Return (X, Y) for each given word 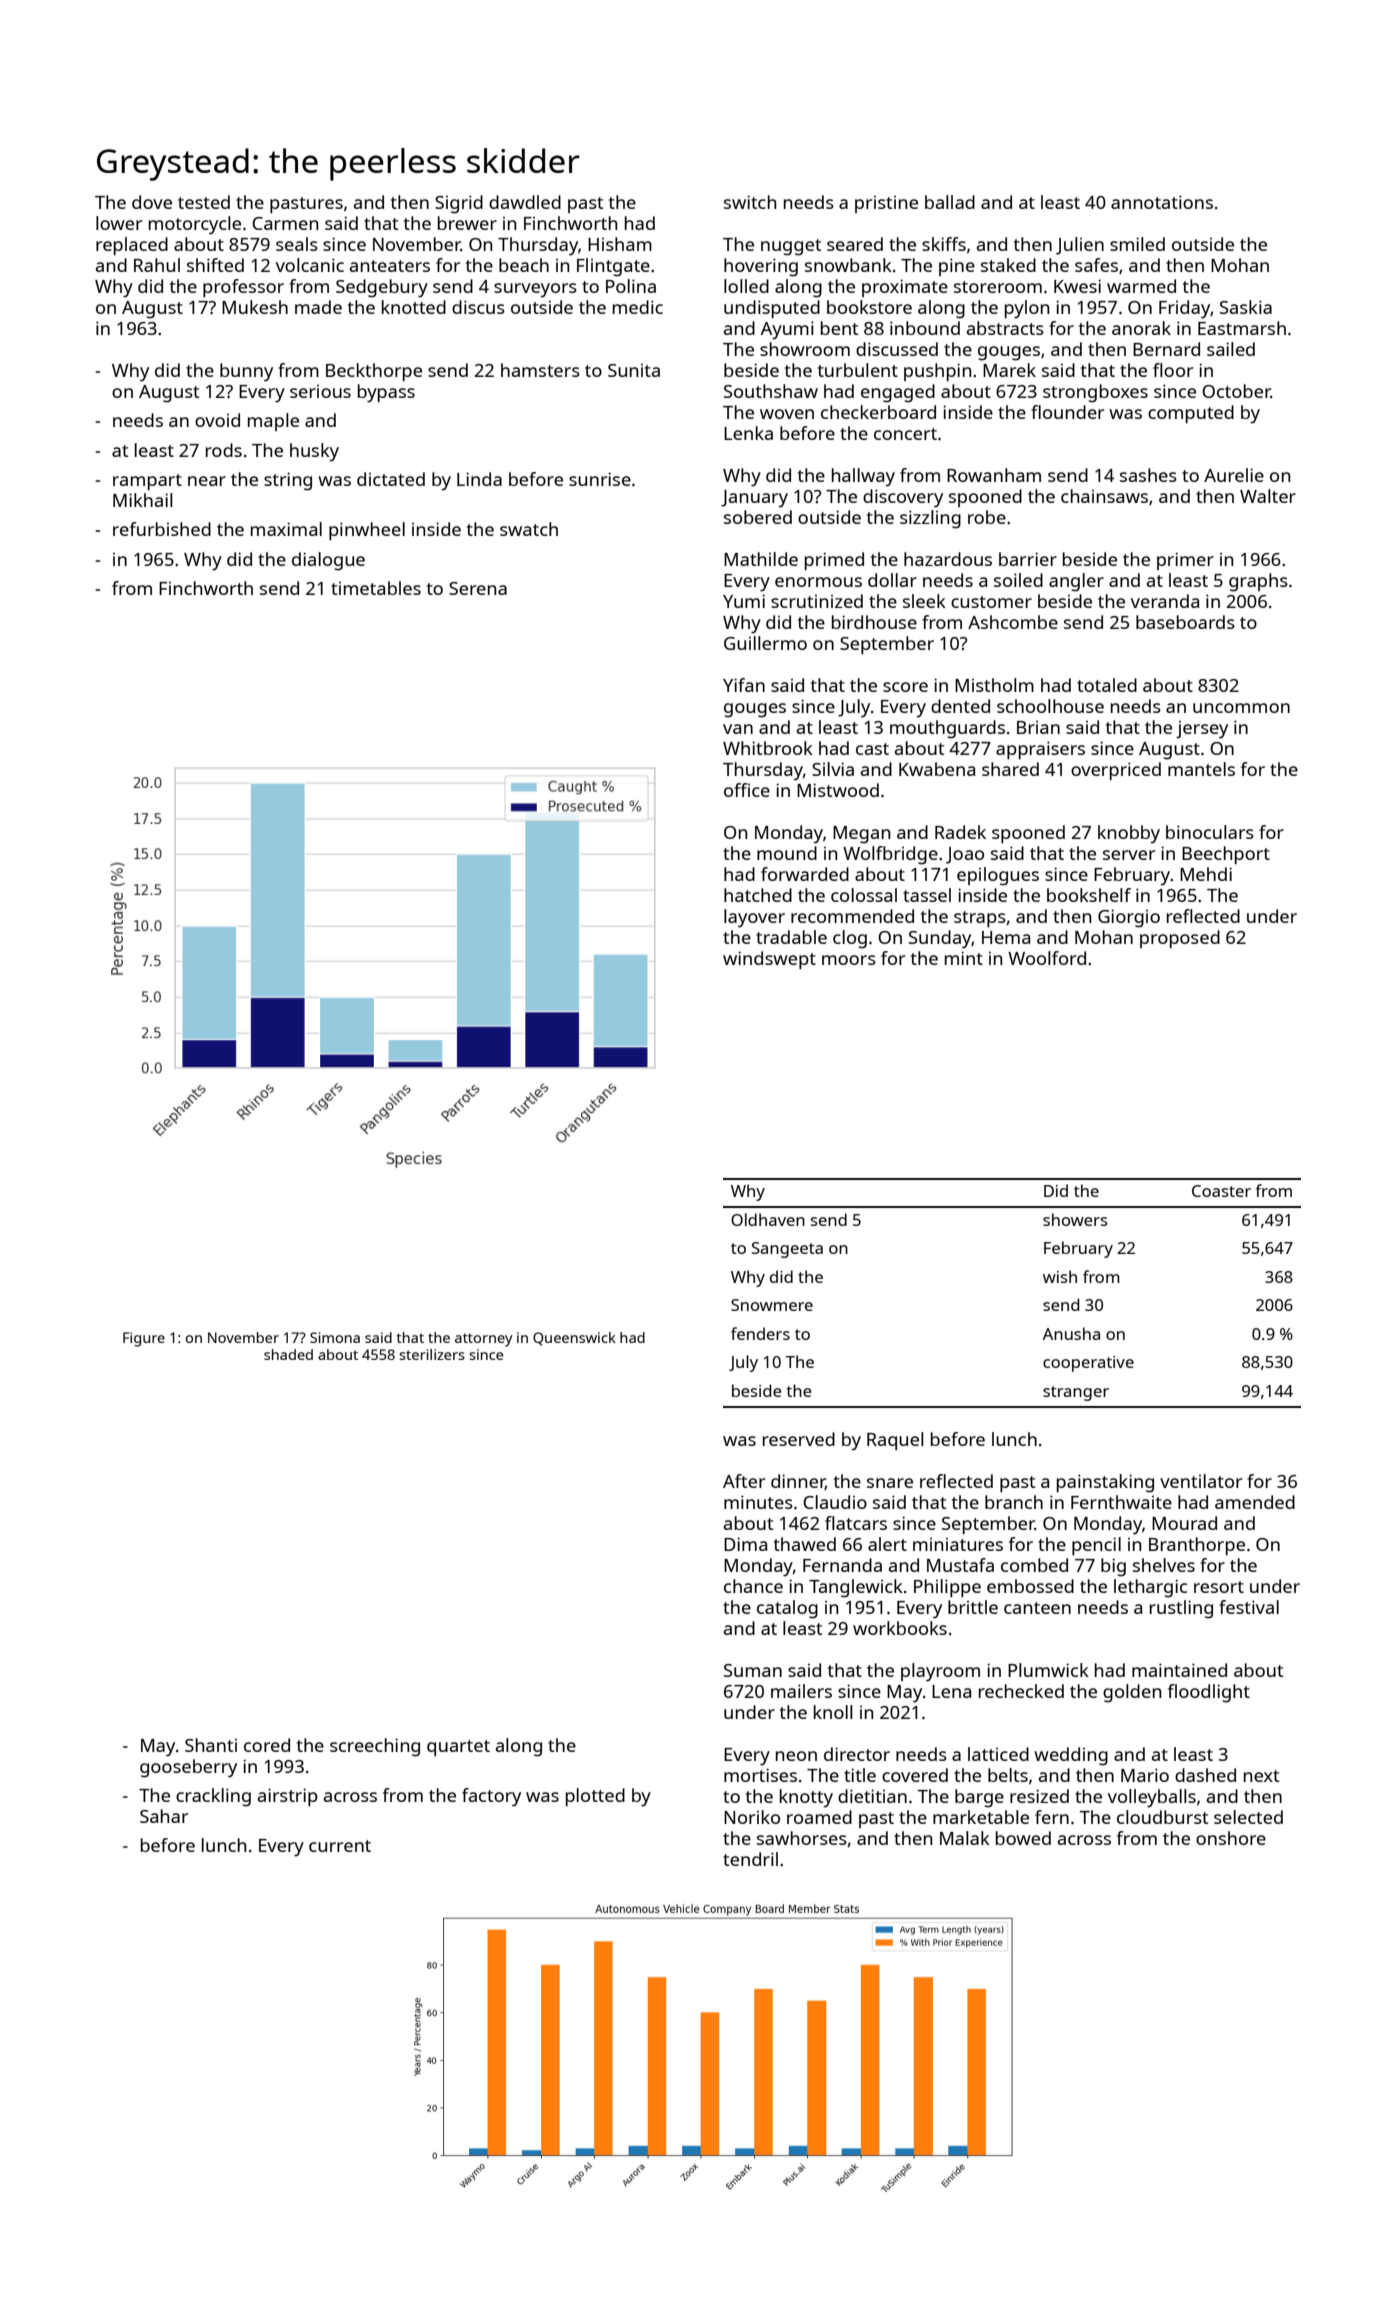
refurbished (162, 529)
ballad (950, 202)
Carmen (285, 223)
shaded (288, 1354)
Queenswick (574, 1339)
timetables (376, 588)
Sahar (164, 1816)
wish (1060, 1276)
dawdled (525, 202)
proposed (1180, 939)
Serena (478, 588)
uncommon (1241, 708)
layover (754, 918)
